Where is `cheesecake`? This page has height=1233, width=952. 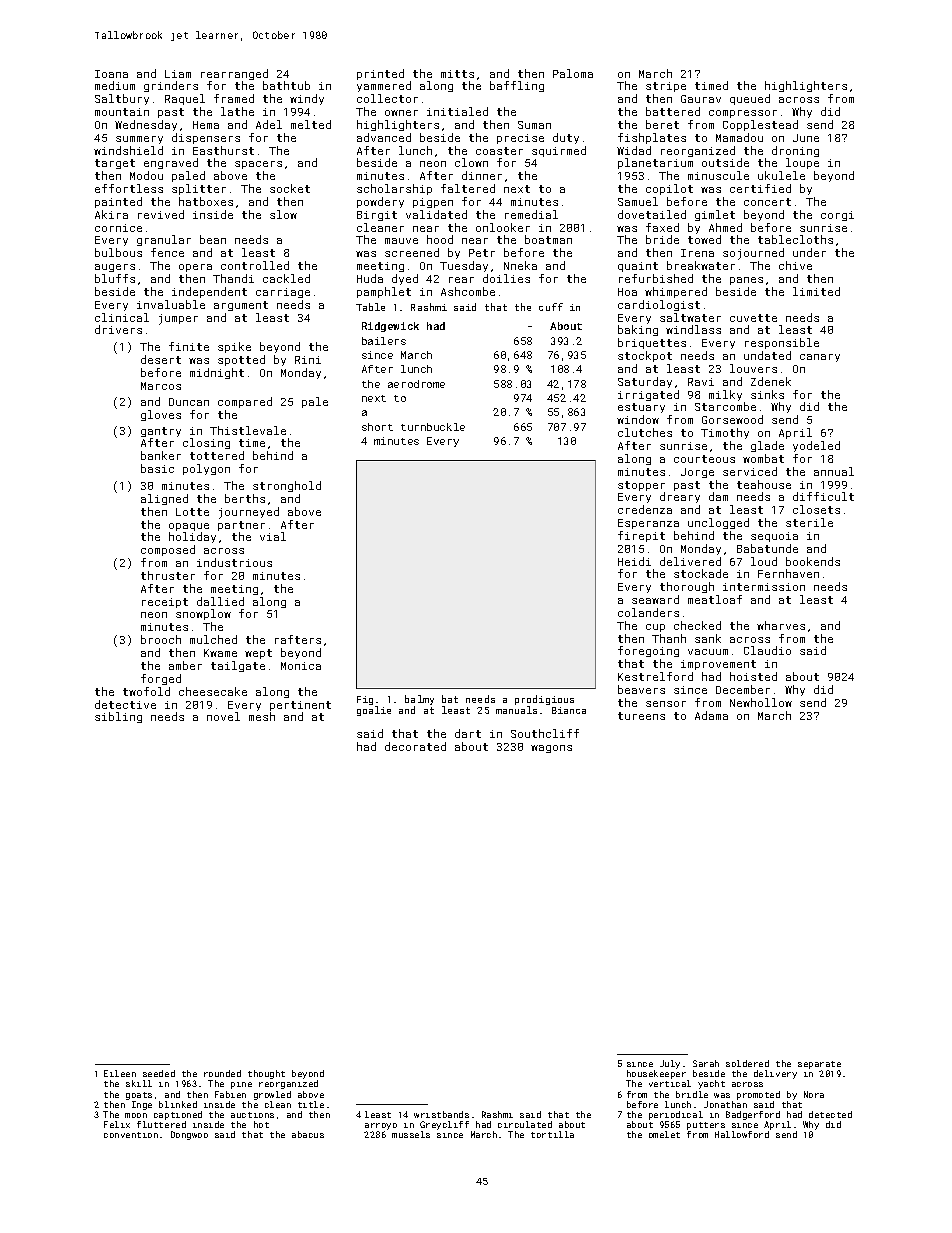
cheesecake is located at coordinates (213, 691).
